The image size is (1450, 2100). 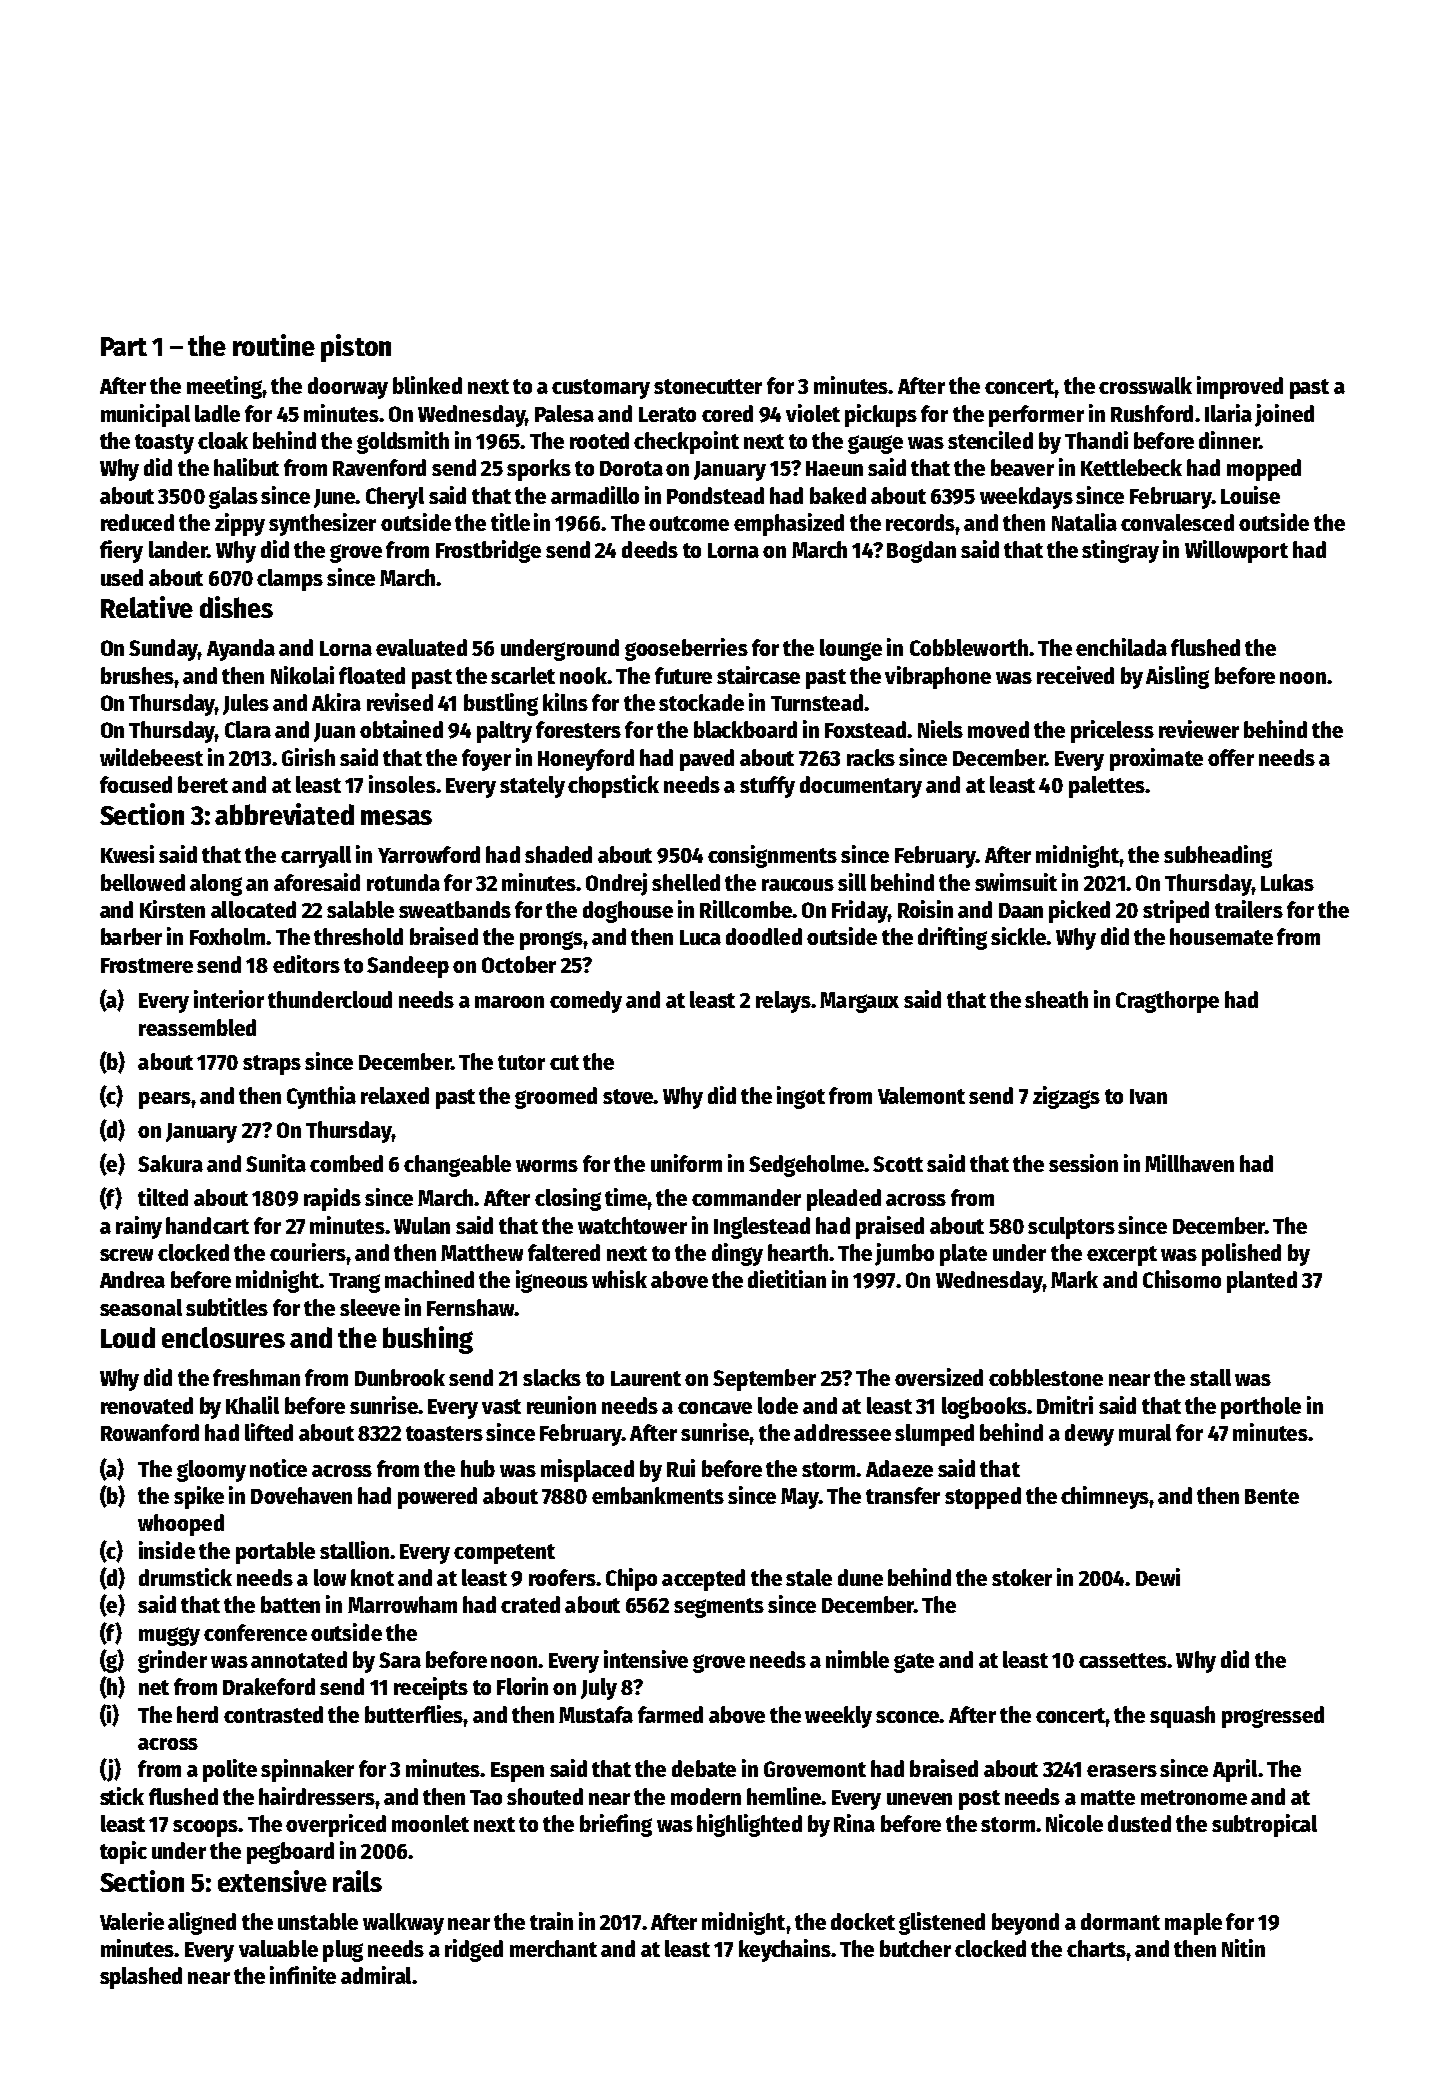 What do you see at coordinates (785, 1950) in the screenshot?
I see `keychains` at bounding box center [785, 1950].
